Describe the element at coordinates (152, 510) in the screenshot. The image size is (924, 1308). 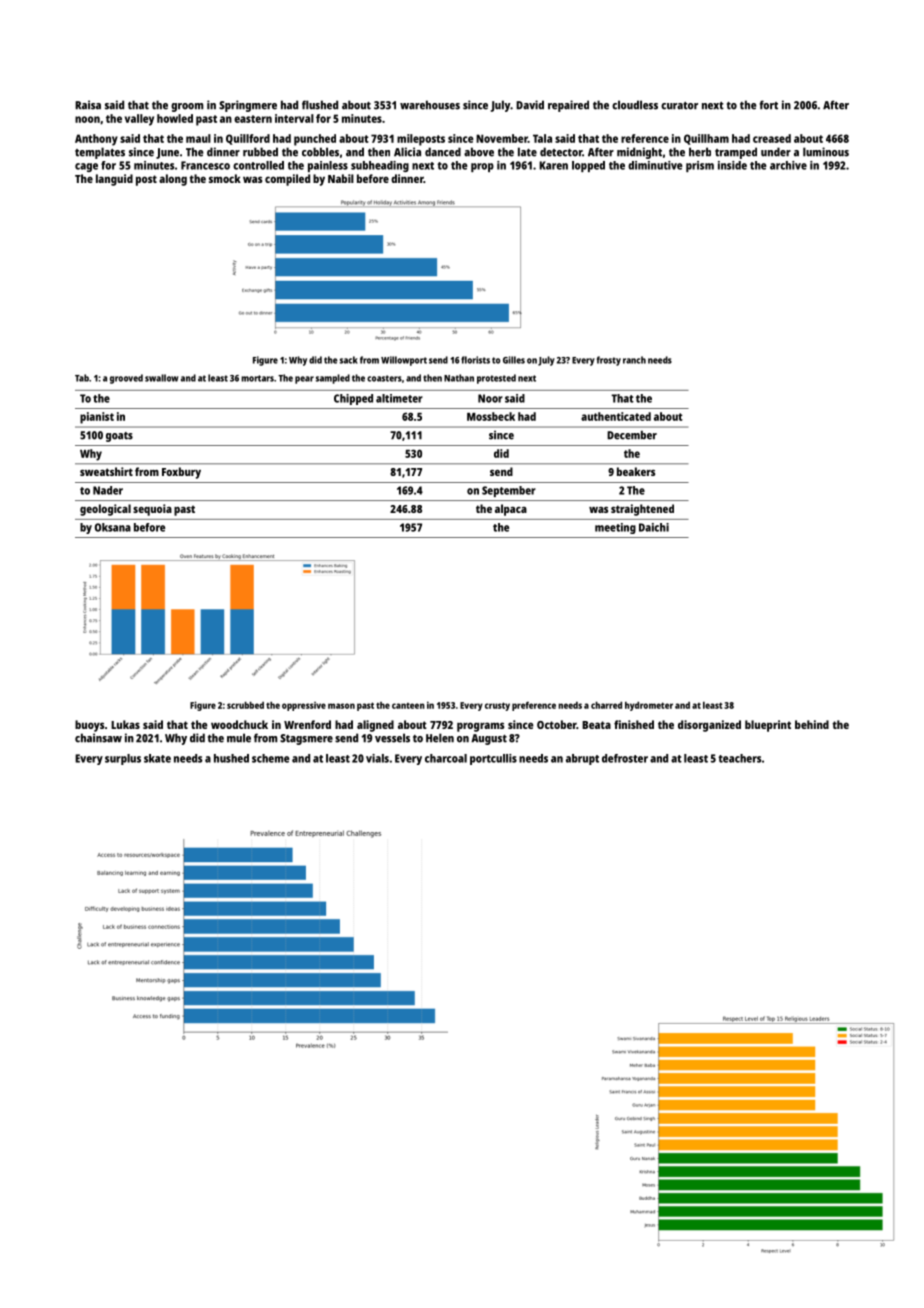
I see `sequoia` at that location.
